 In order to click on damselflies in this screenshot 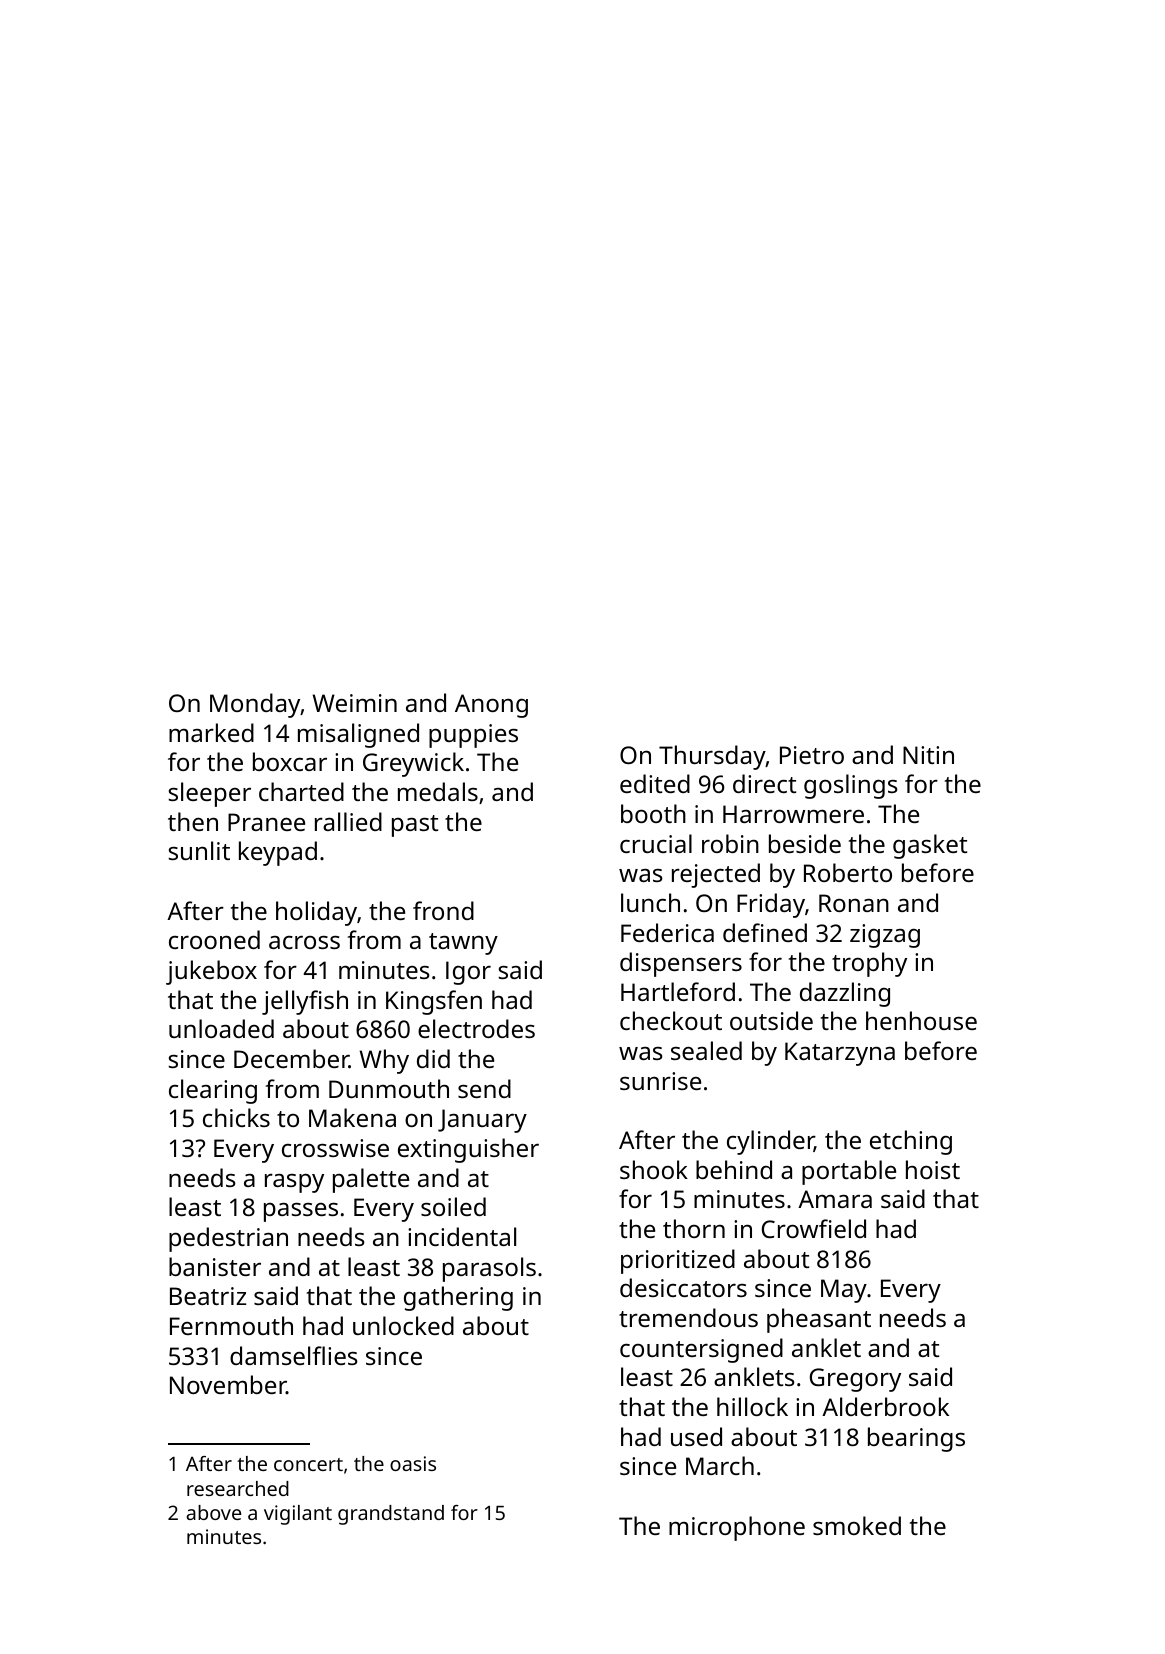, I will do `click(294, 1355)`.
